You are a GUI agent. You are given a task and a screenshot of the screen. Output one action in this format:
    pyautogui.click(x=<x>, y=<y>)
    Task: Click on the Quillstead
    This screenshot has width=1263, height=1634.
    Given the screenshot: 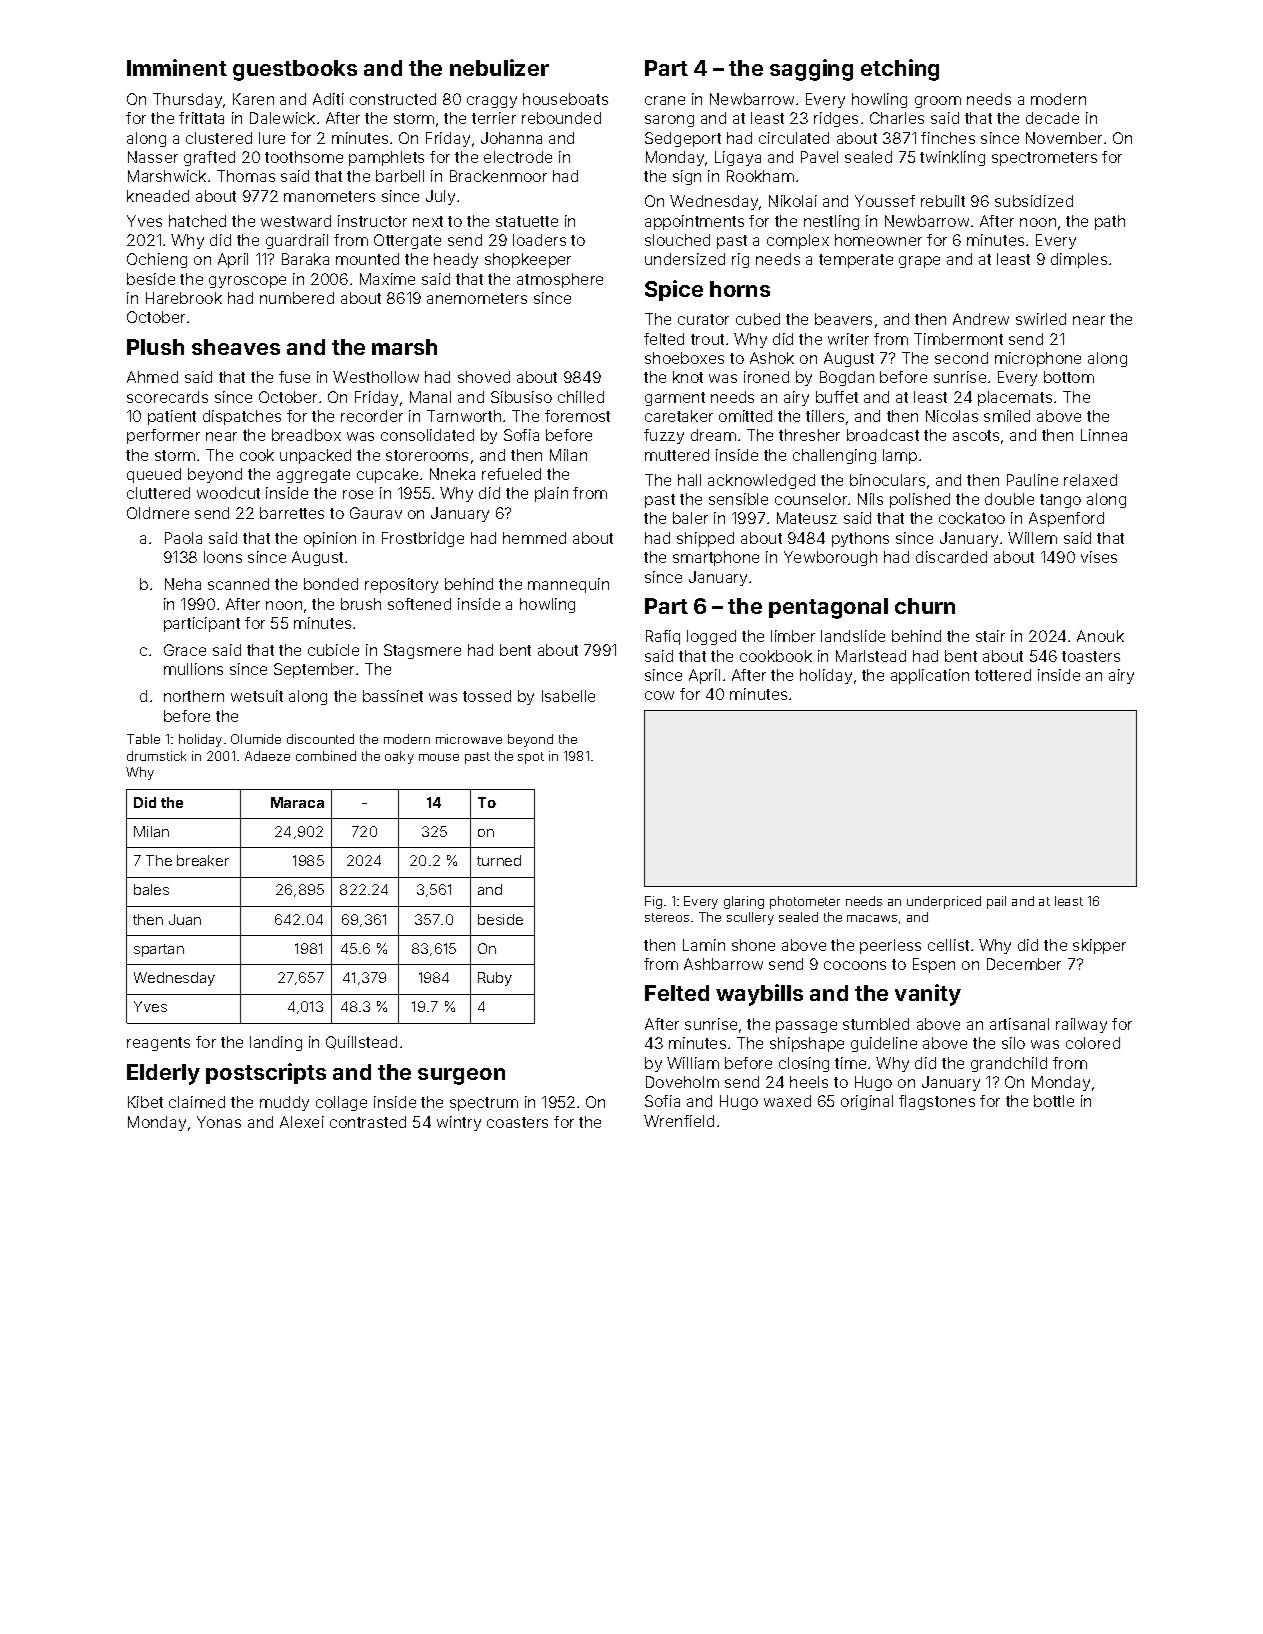 What is the action you would take?
    pyautogui.click(x=361, y=1042)
